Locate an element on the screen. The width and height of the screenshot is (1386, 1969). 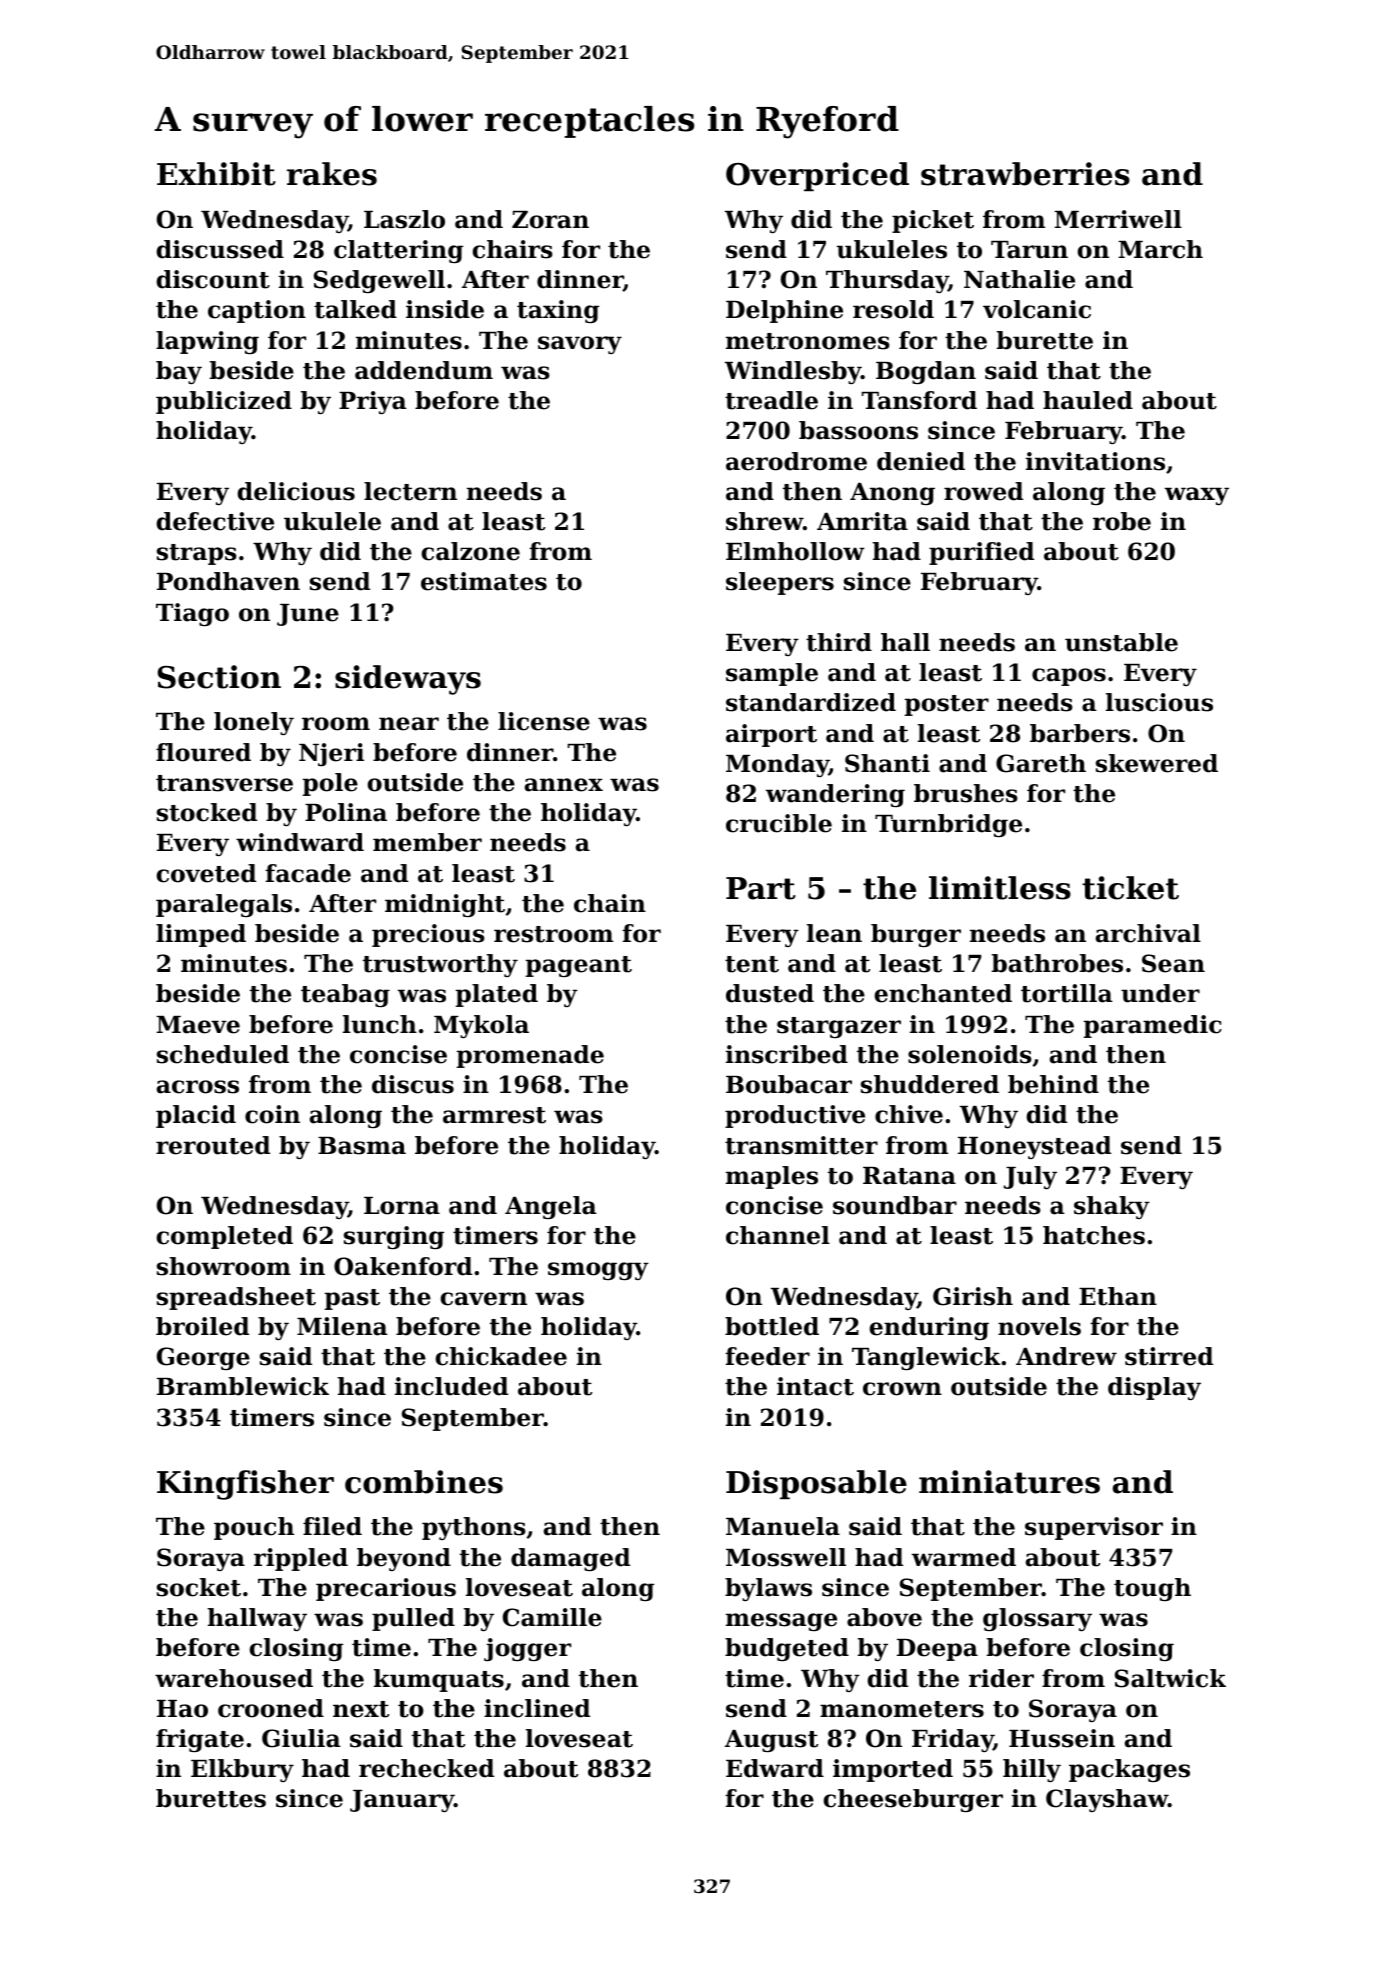
Exhibit is located at coordinates (216, 174).
